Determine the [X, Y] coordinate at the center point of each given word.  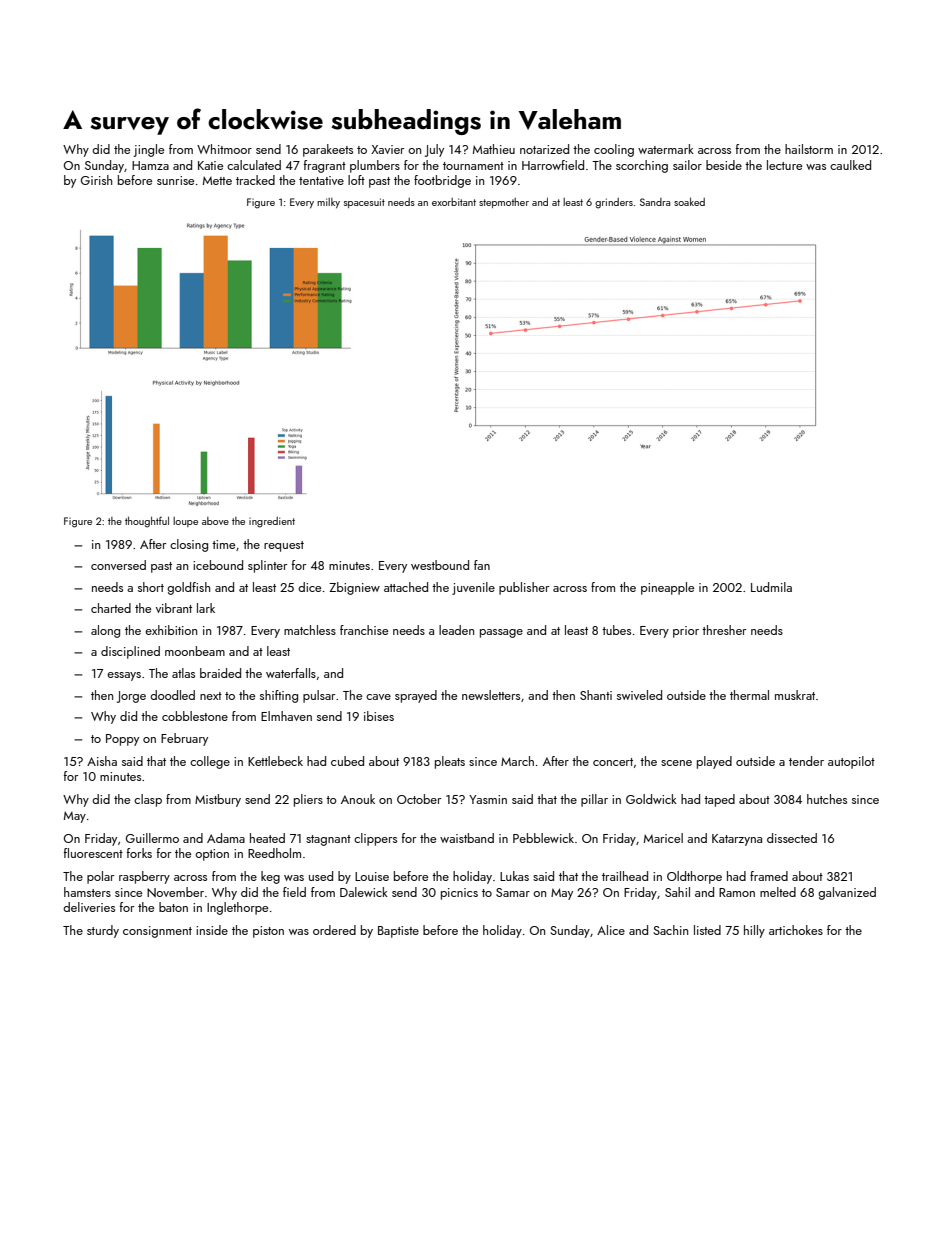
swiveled [639, 695]
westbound [440, 565]
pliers [308, 800]
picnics [459, 894]
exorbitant [454, 202]
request [284, 546]
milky [328, 203]
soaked [689, 202]
